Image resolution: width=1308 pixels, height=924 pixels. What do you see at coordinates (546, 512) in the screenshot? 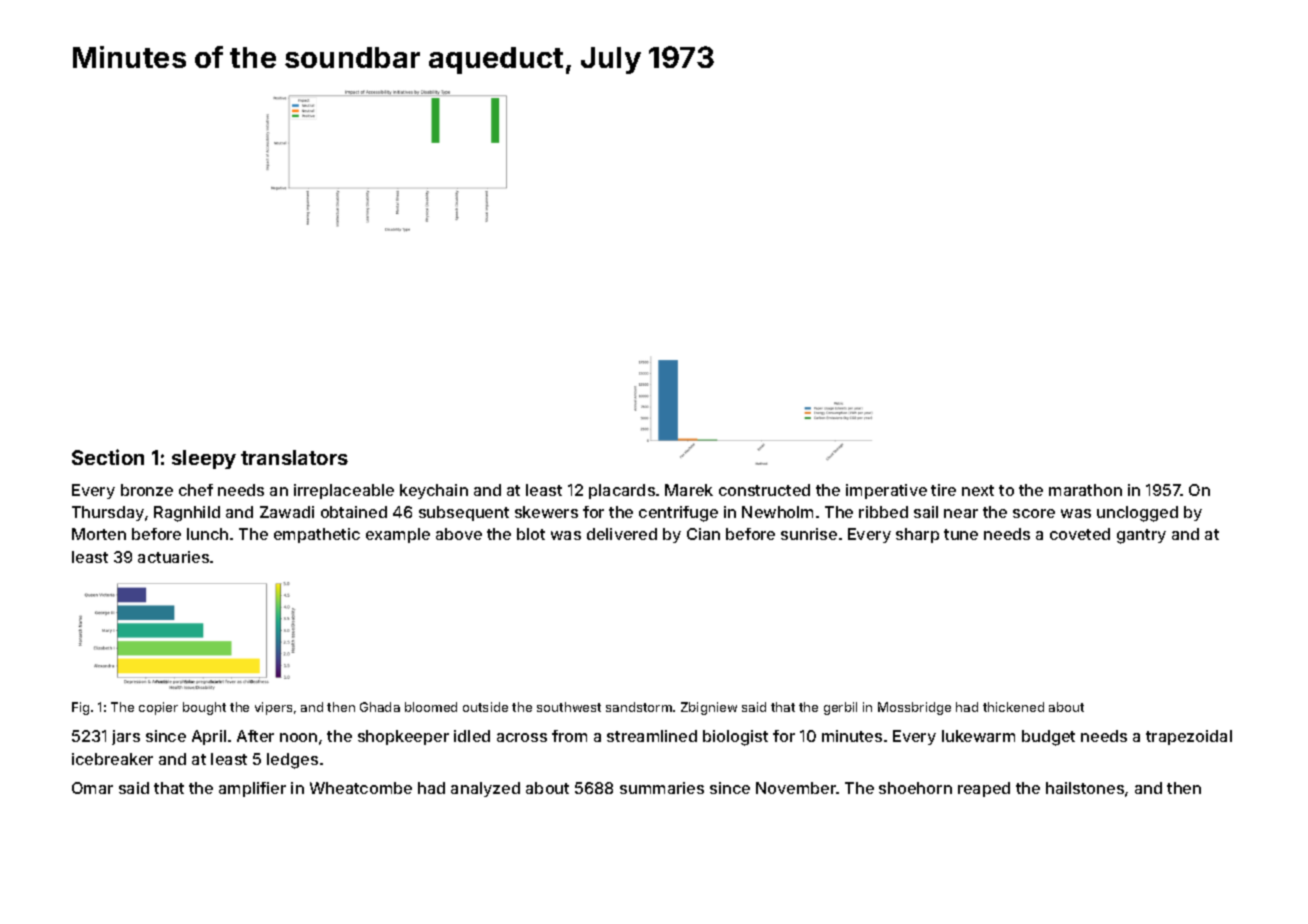
I see `skewers` at bounding box center [546, 512].
